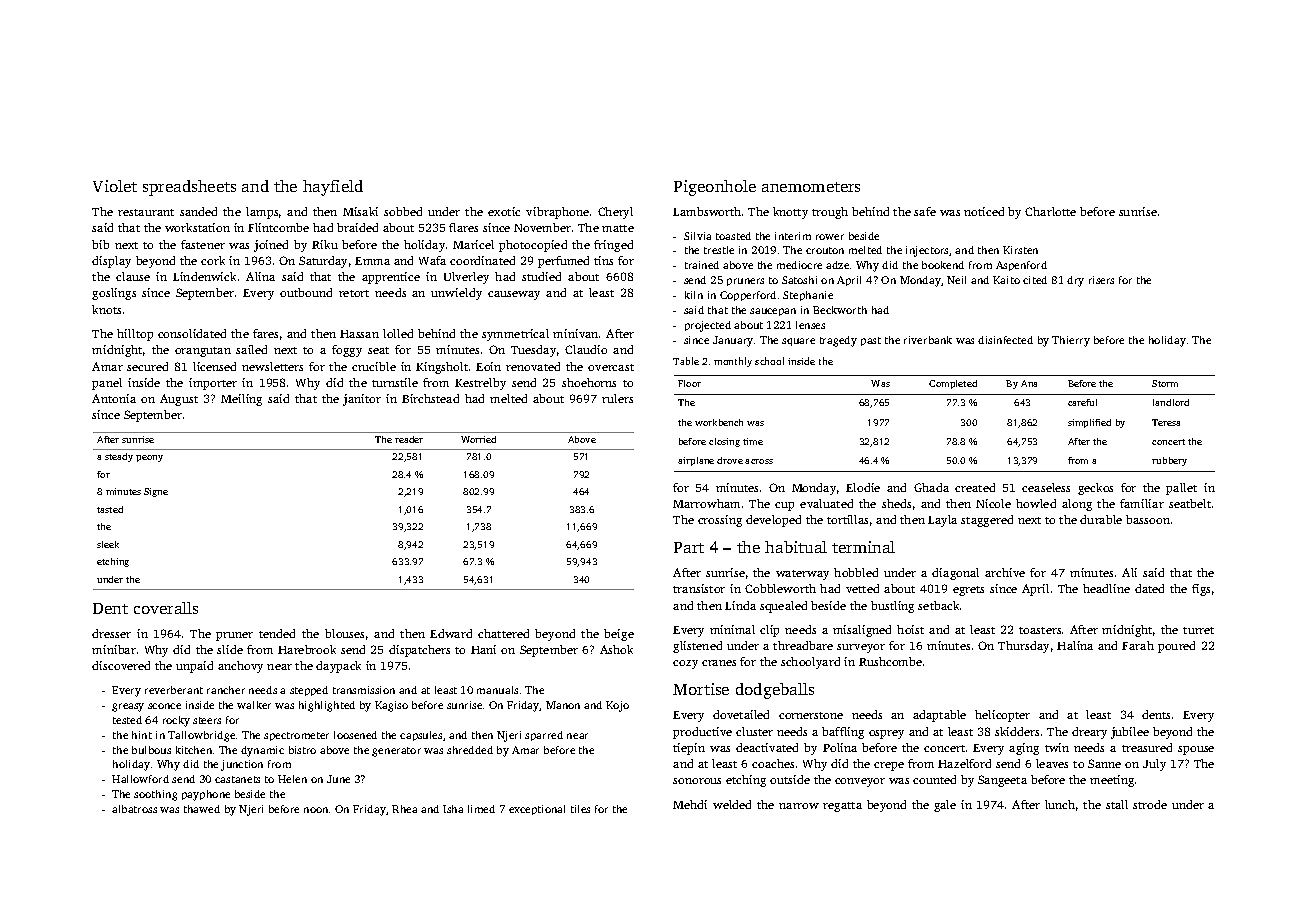  What do you see at coordinates (1071, 341) in the screenshot?
I see `Thierry` at bounding box center [1071, 341].
